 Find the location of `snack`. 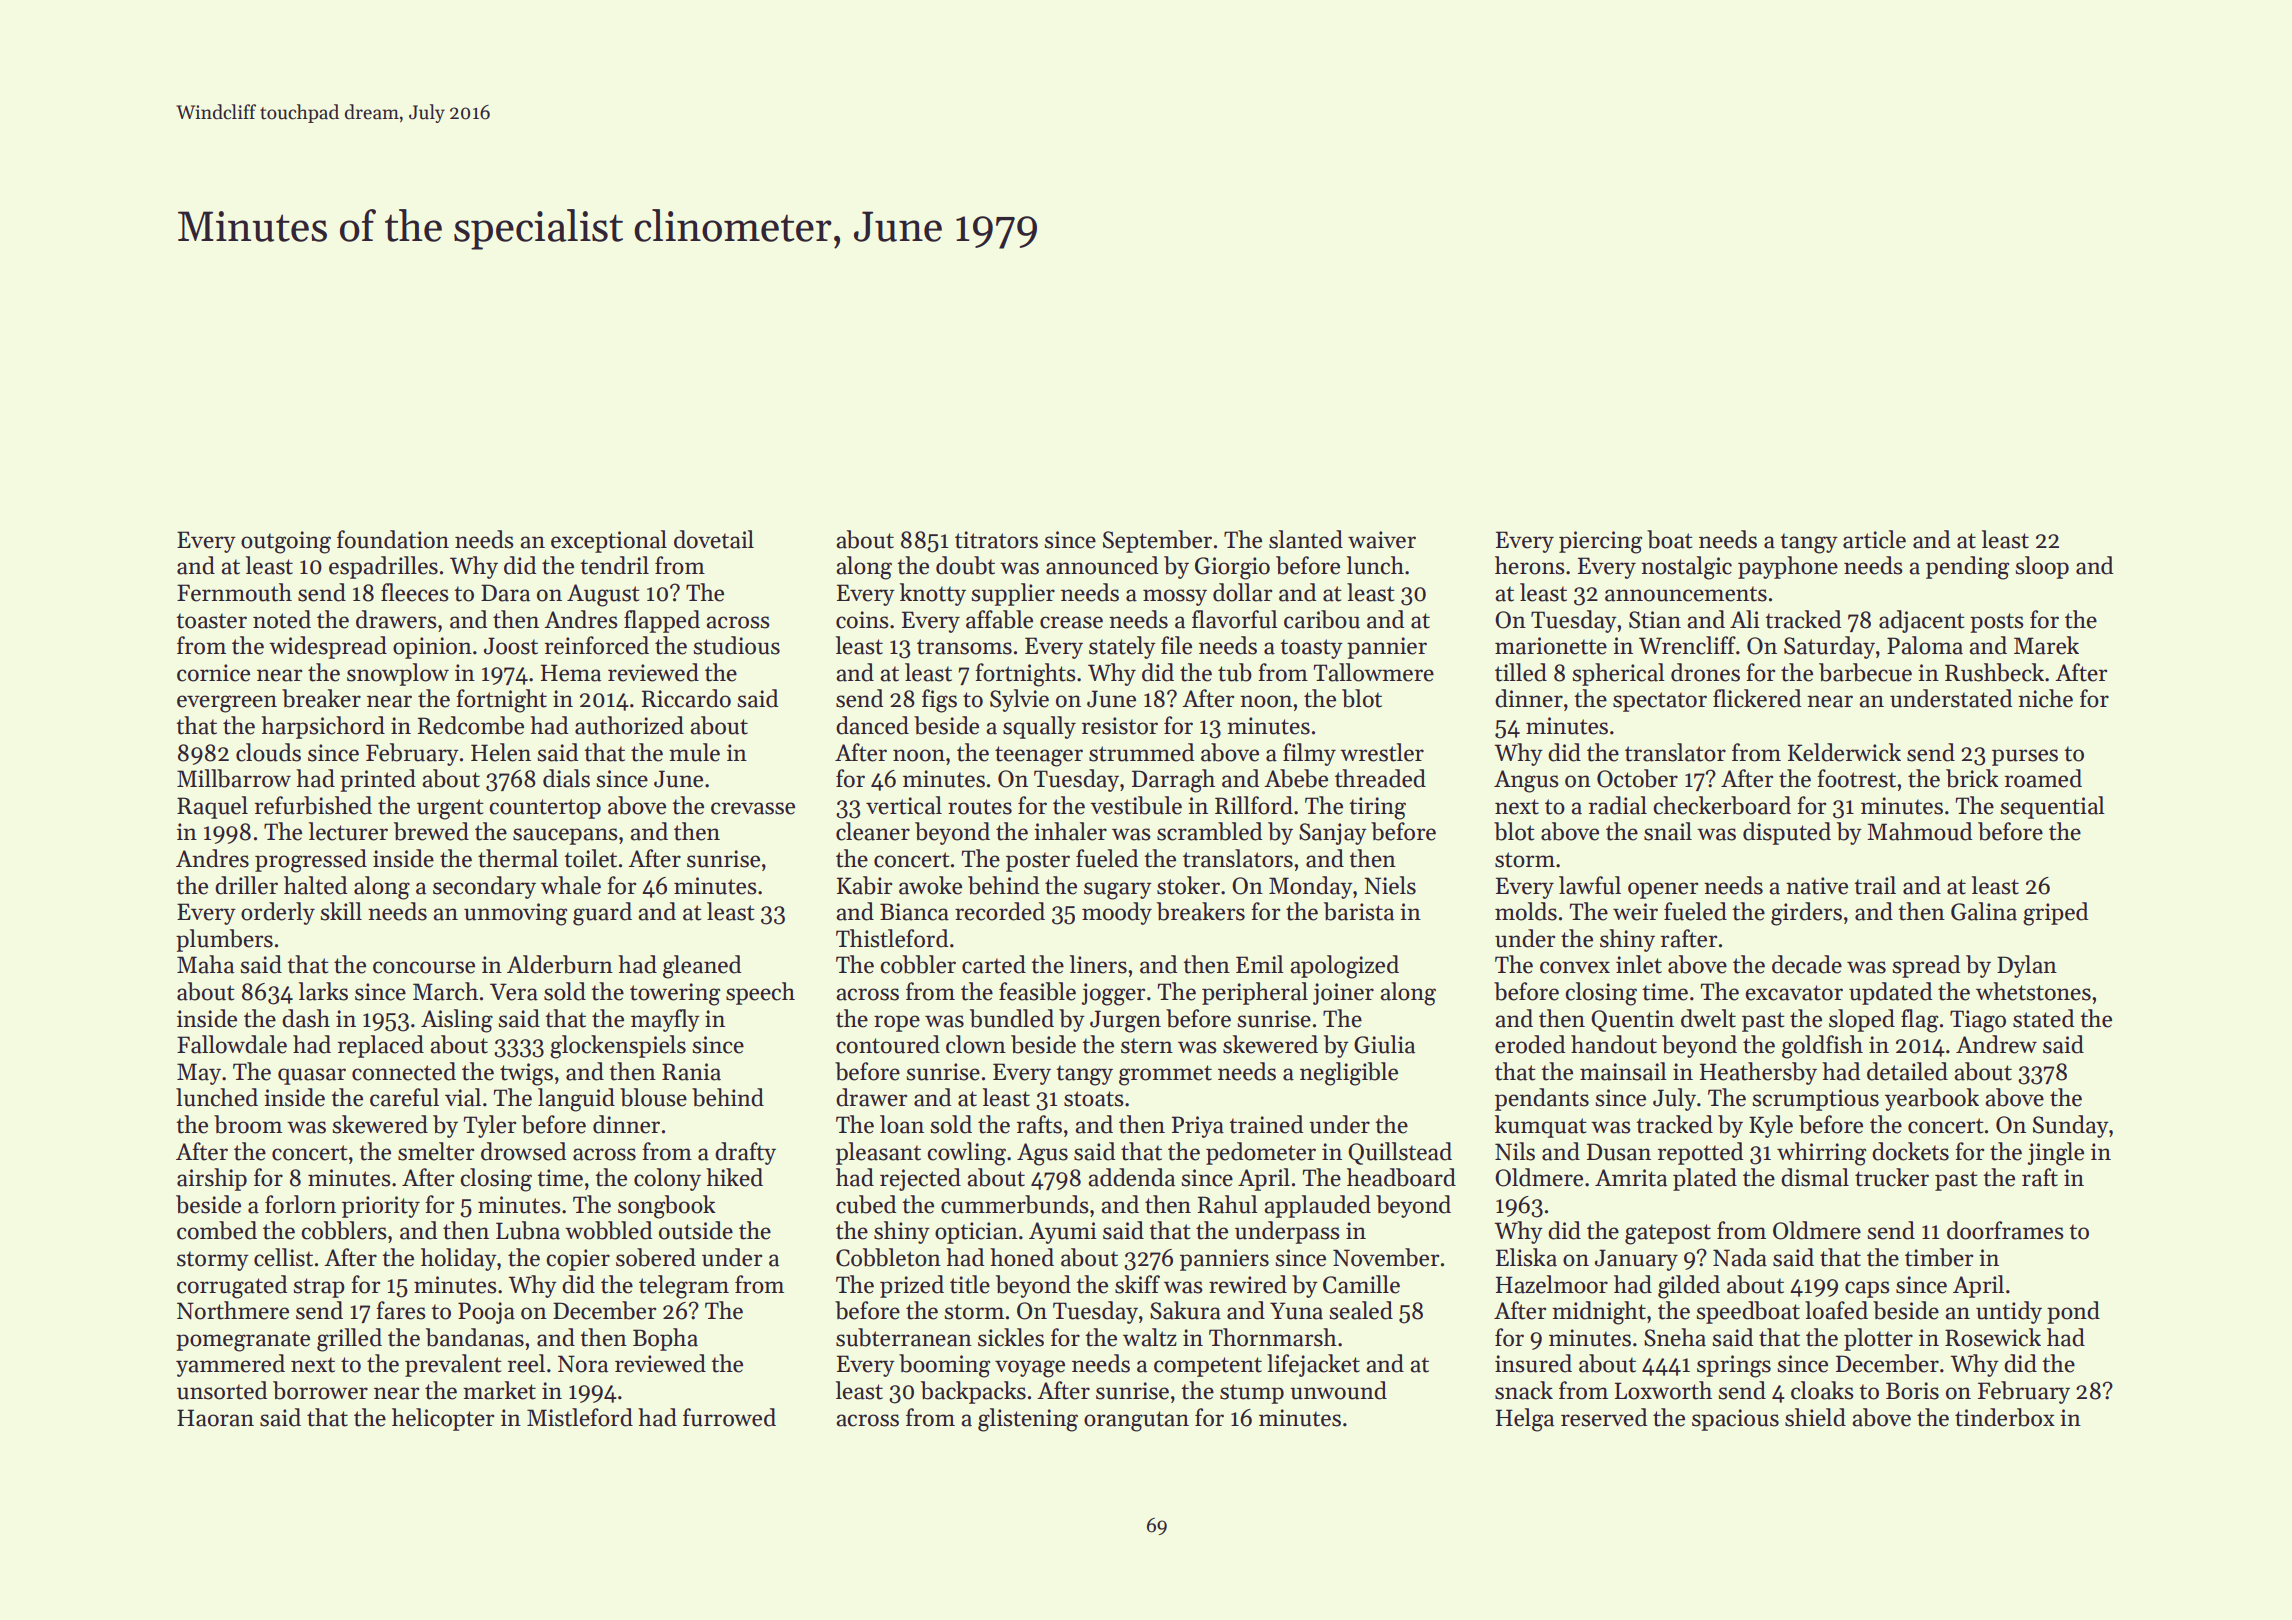

snack is located at coordinates (1524, 1390).
